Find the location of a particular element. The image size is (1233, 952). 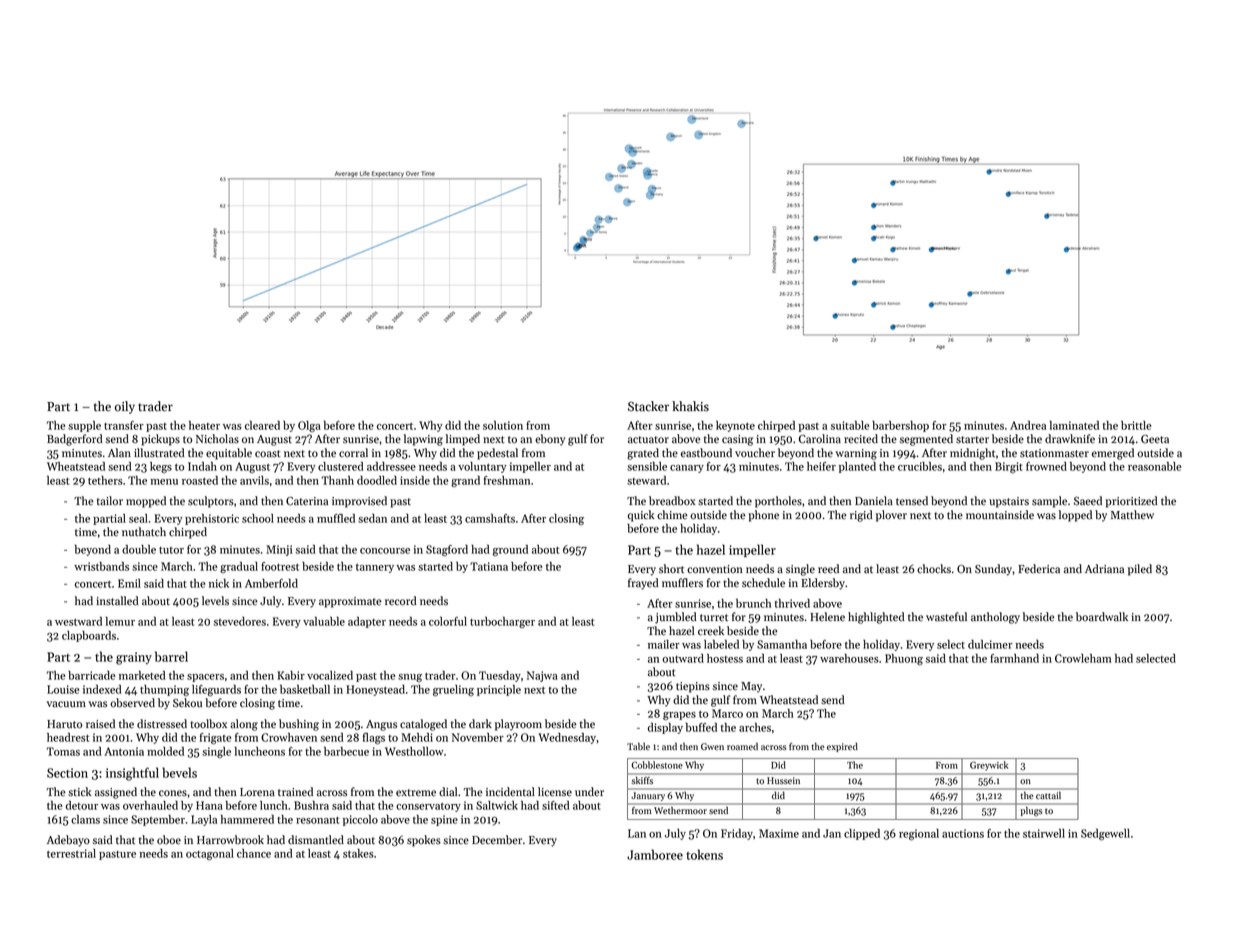

oily is located at coordinates (125, 407).
